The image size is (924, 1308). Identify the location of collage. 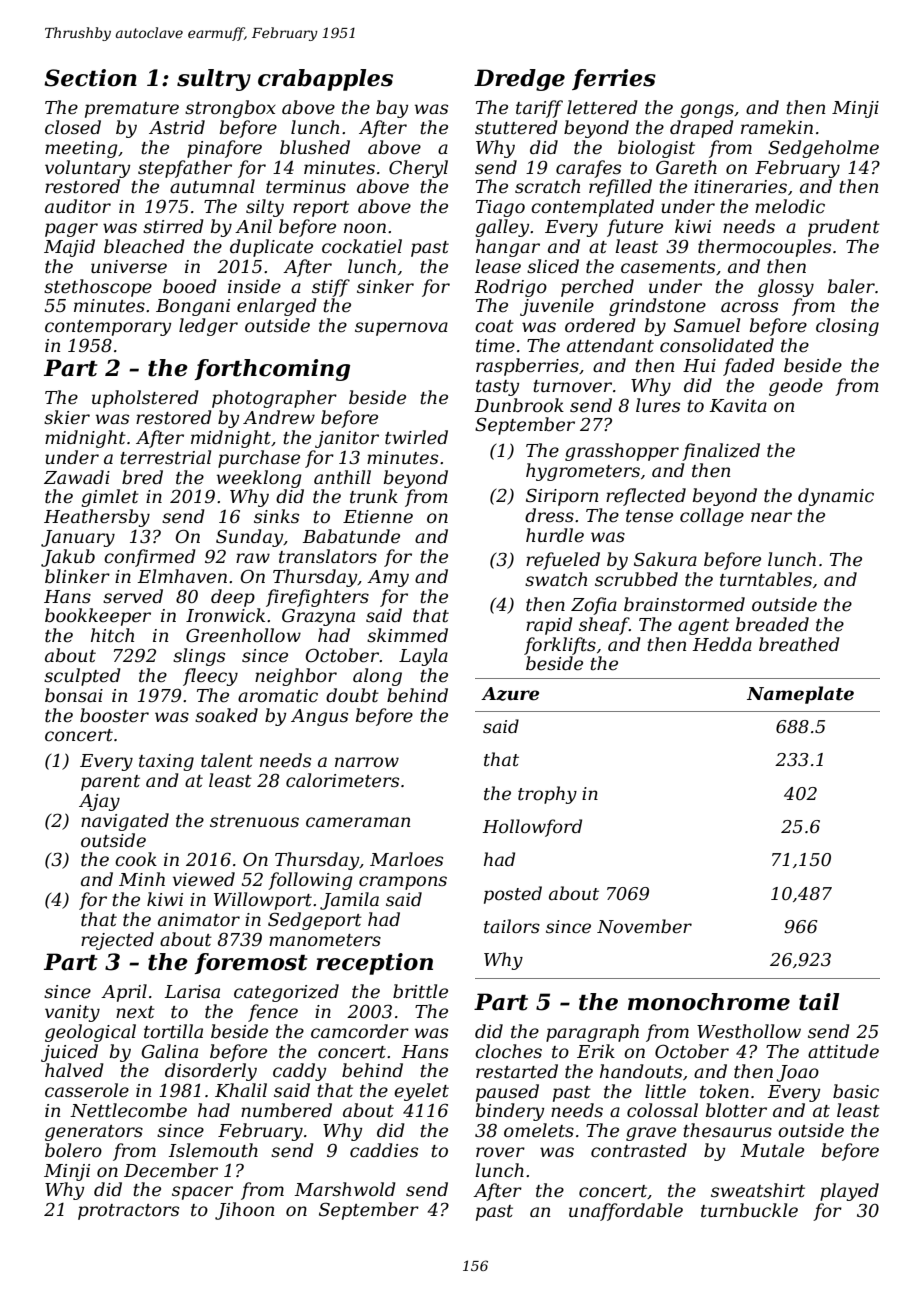
(712, 517).
